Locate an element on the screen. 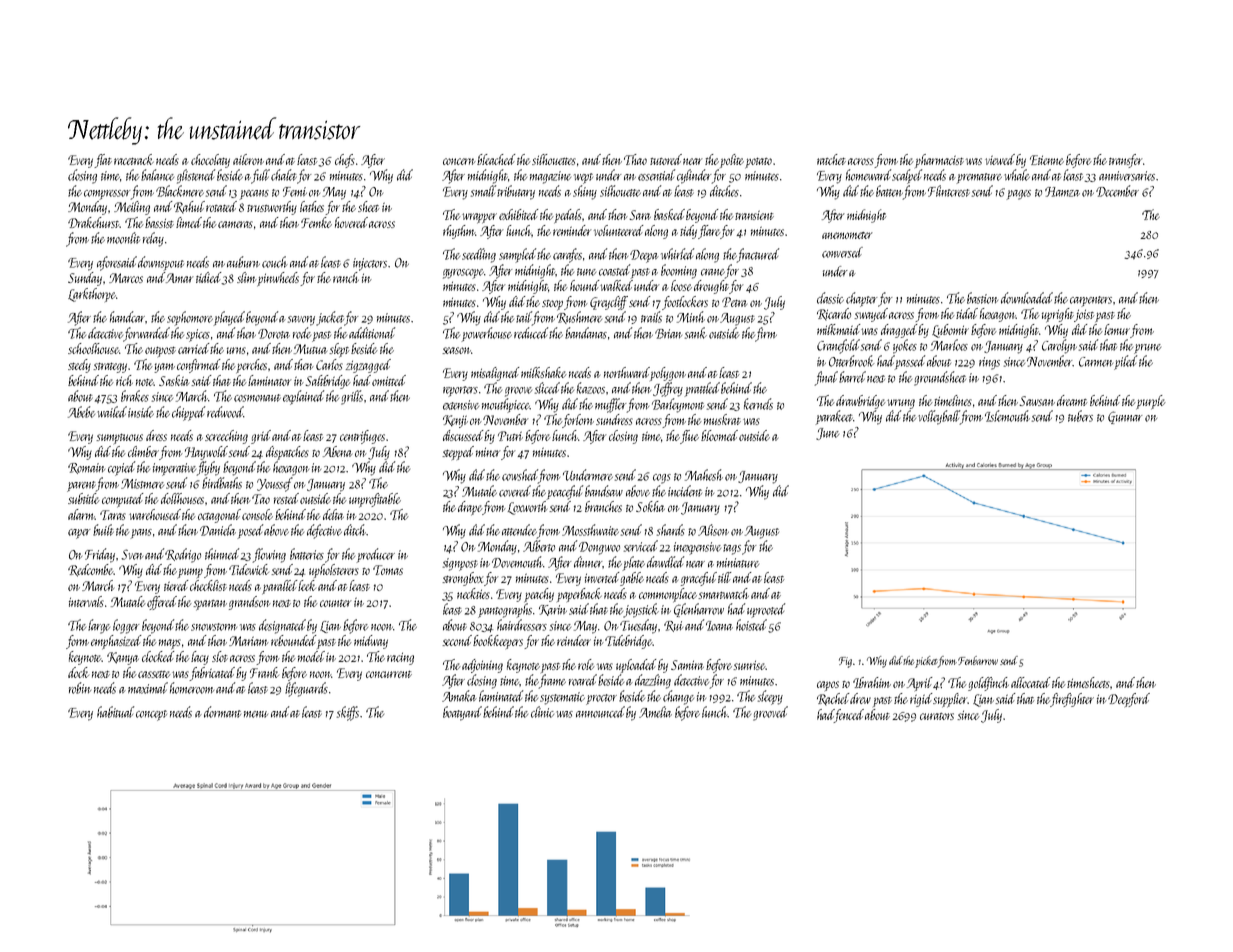 This screenshot has height=952, width=1233. Redcombe is located at coordinates (91, 570).
